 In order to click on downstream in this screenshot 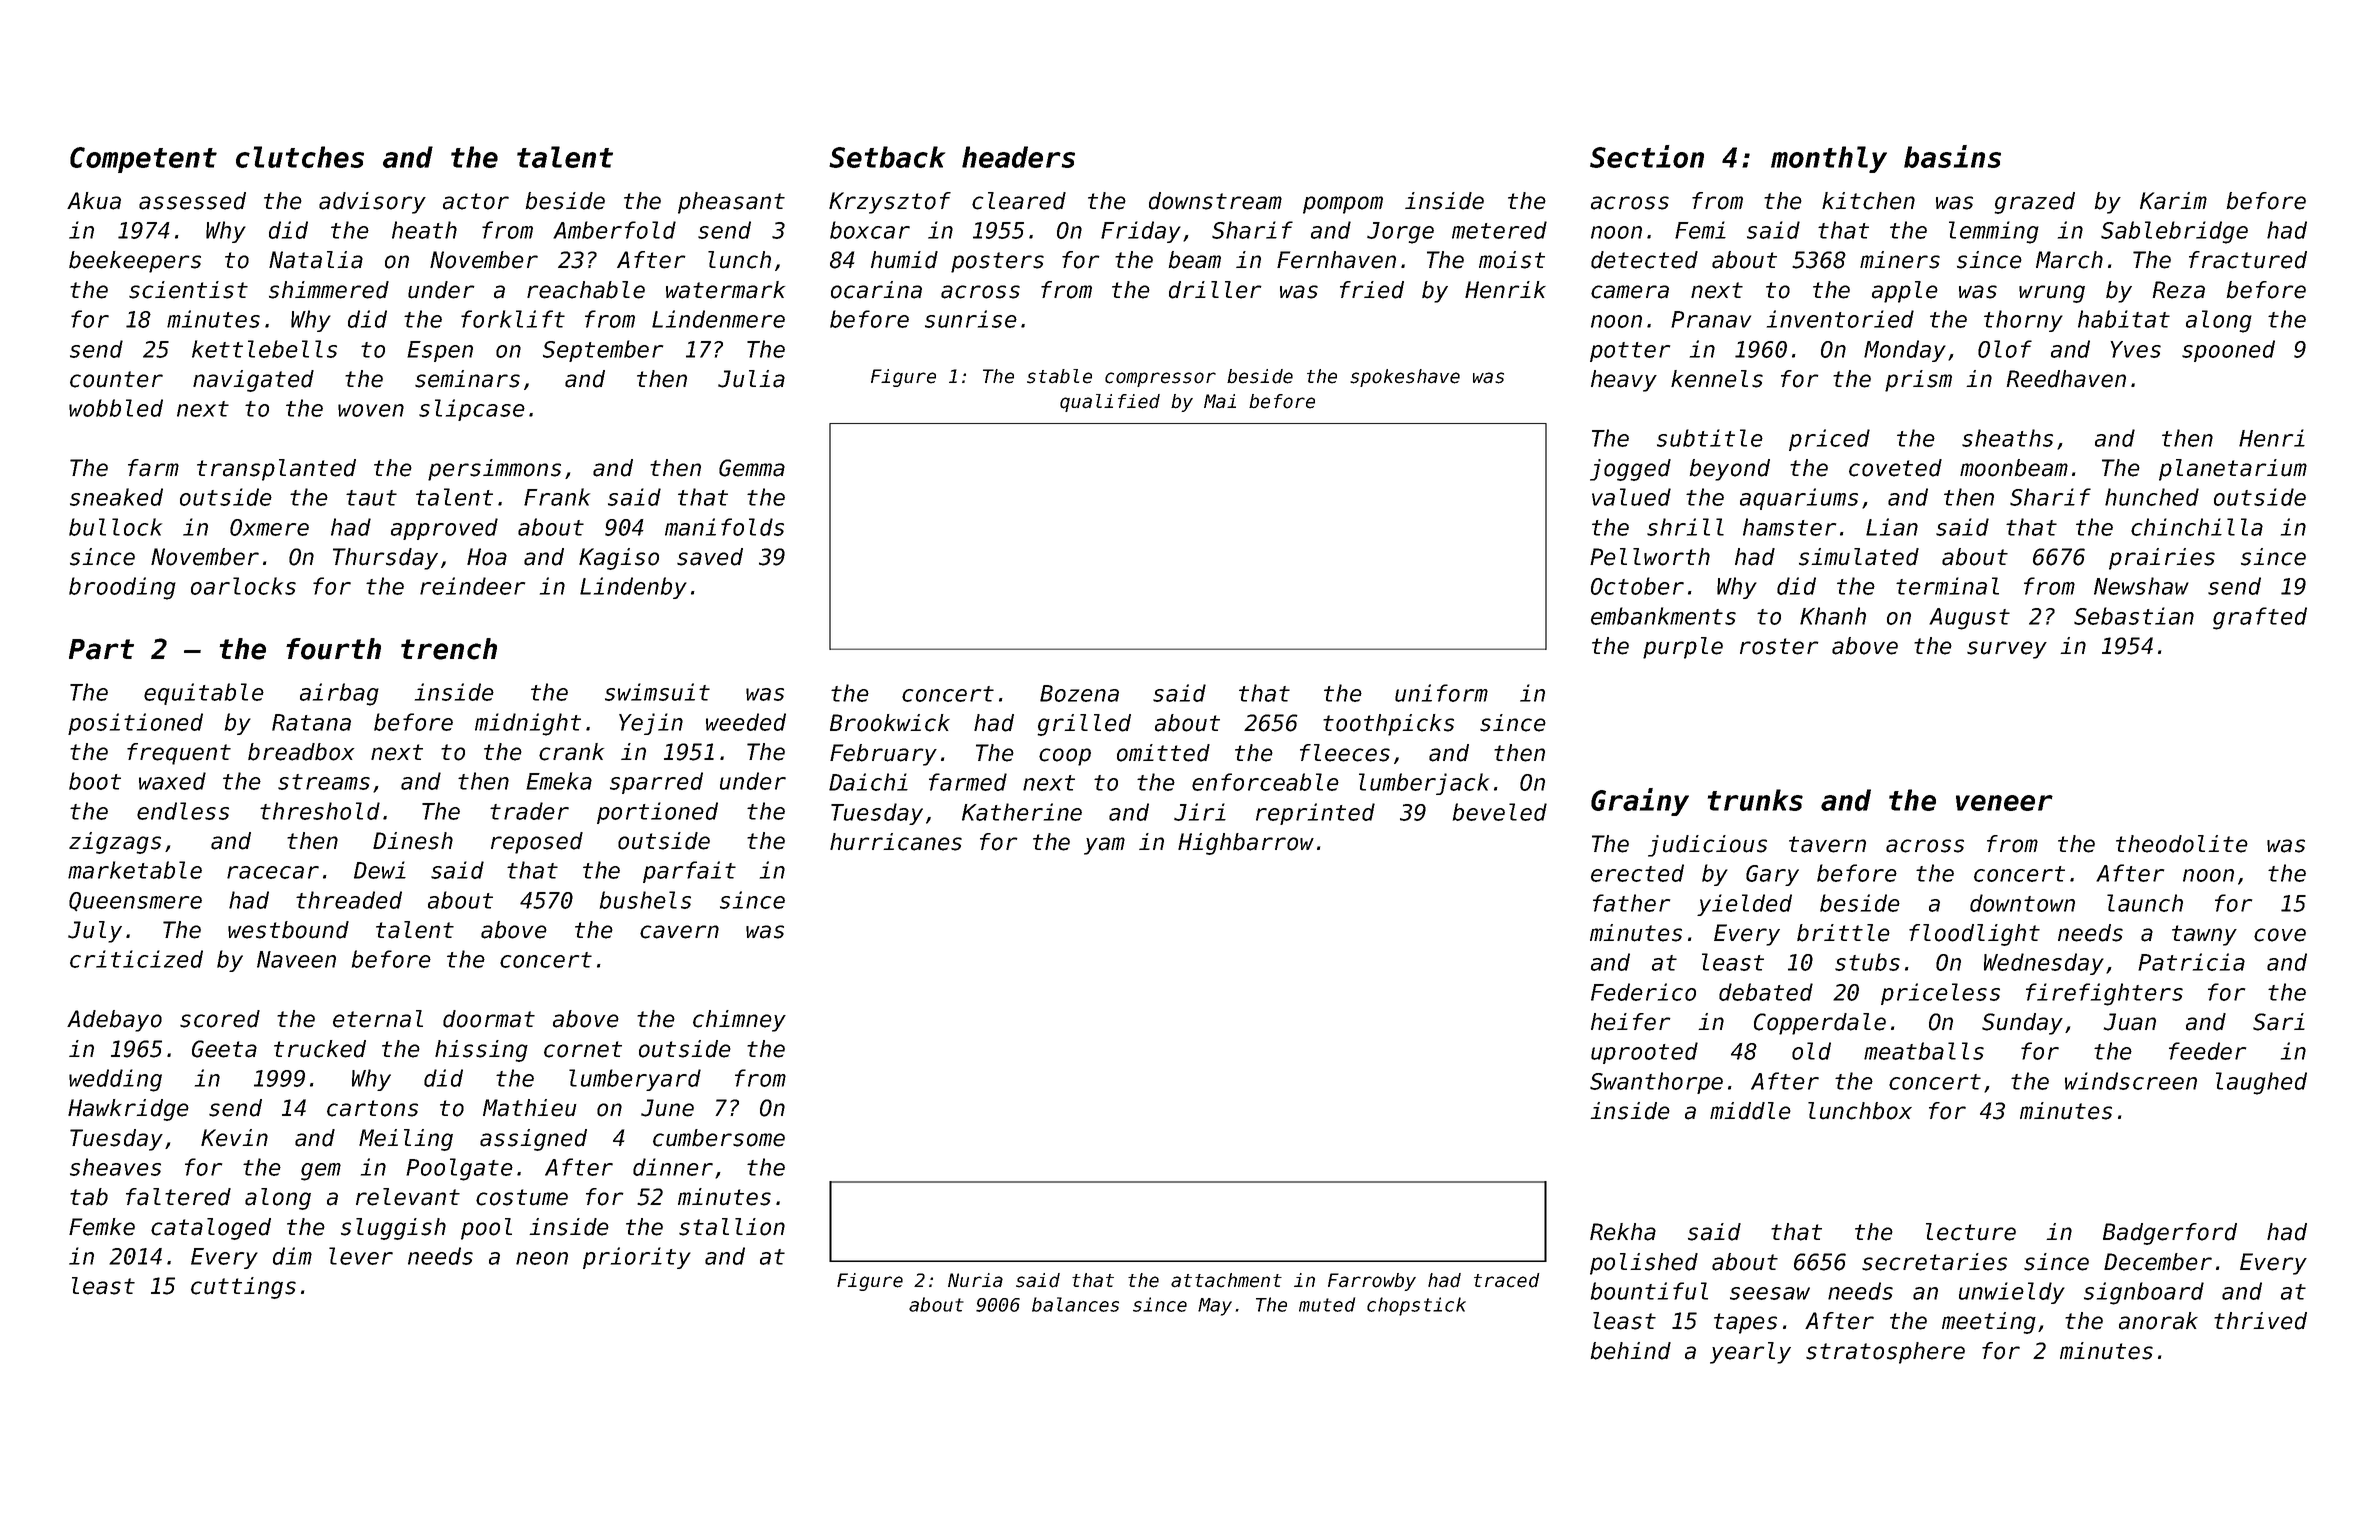, I will do `click(1215, 201)`.
